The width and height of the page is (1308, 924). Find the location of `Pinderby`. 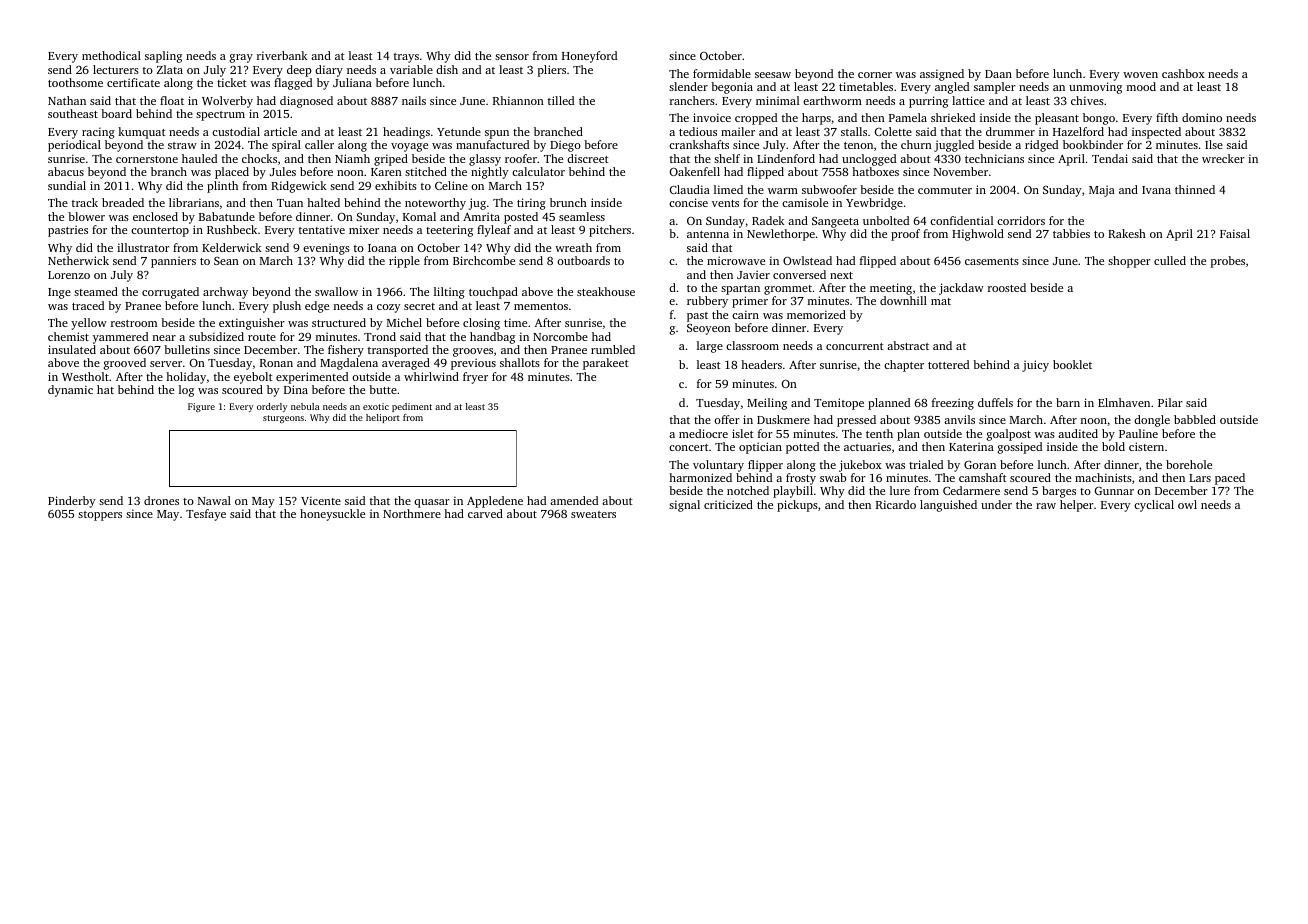

Pinderby is located at coordinates (71, 502).
